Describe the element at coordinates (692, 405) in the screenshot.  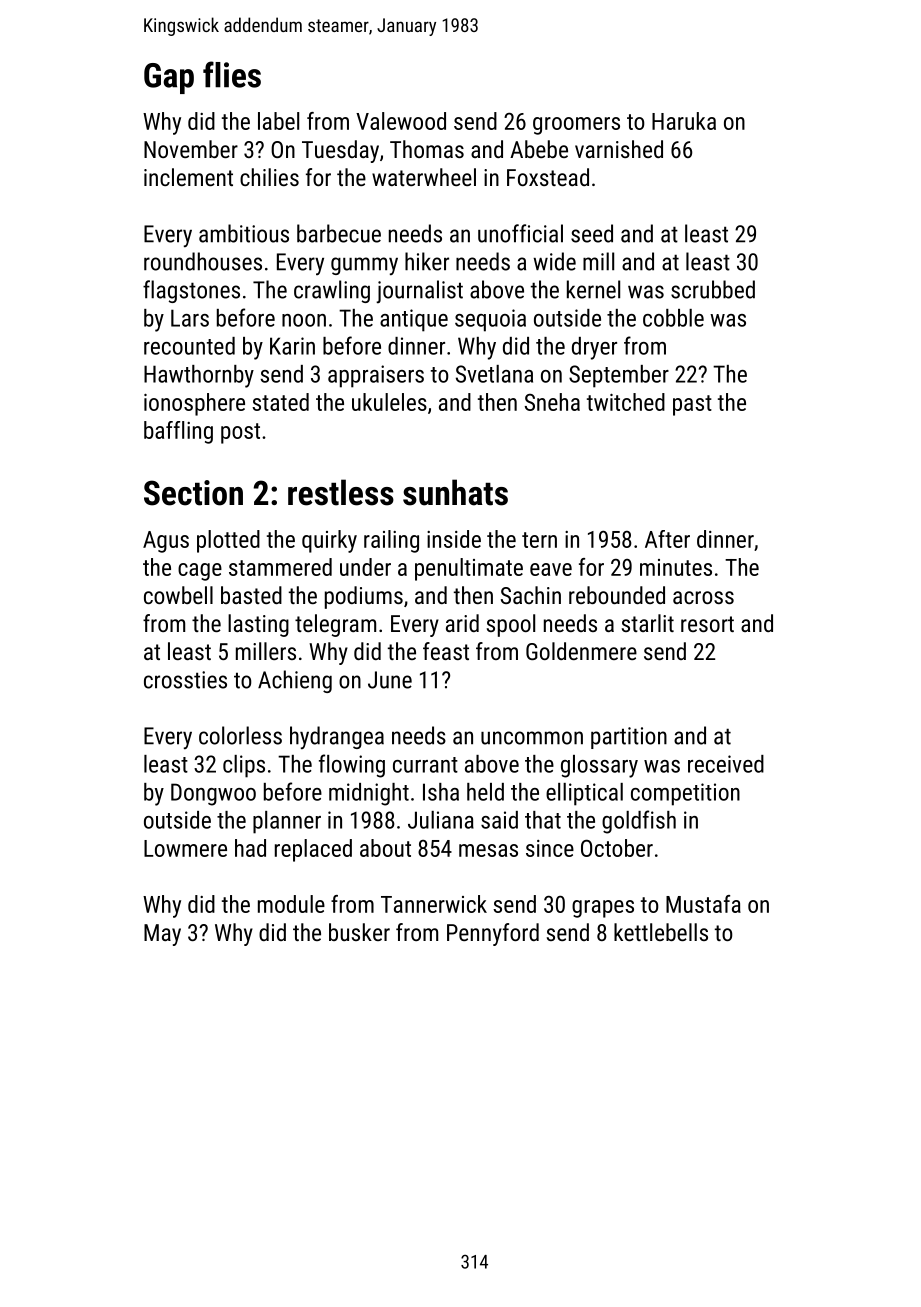
I see `past` at that location.
